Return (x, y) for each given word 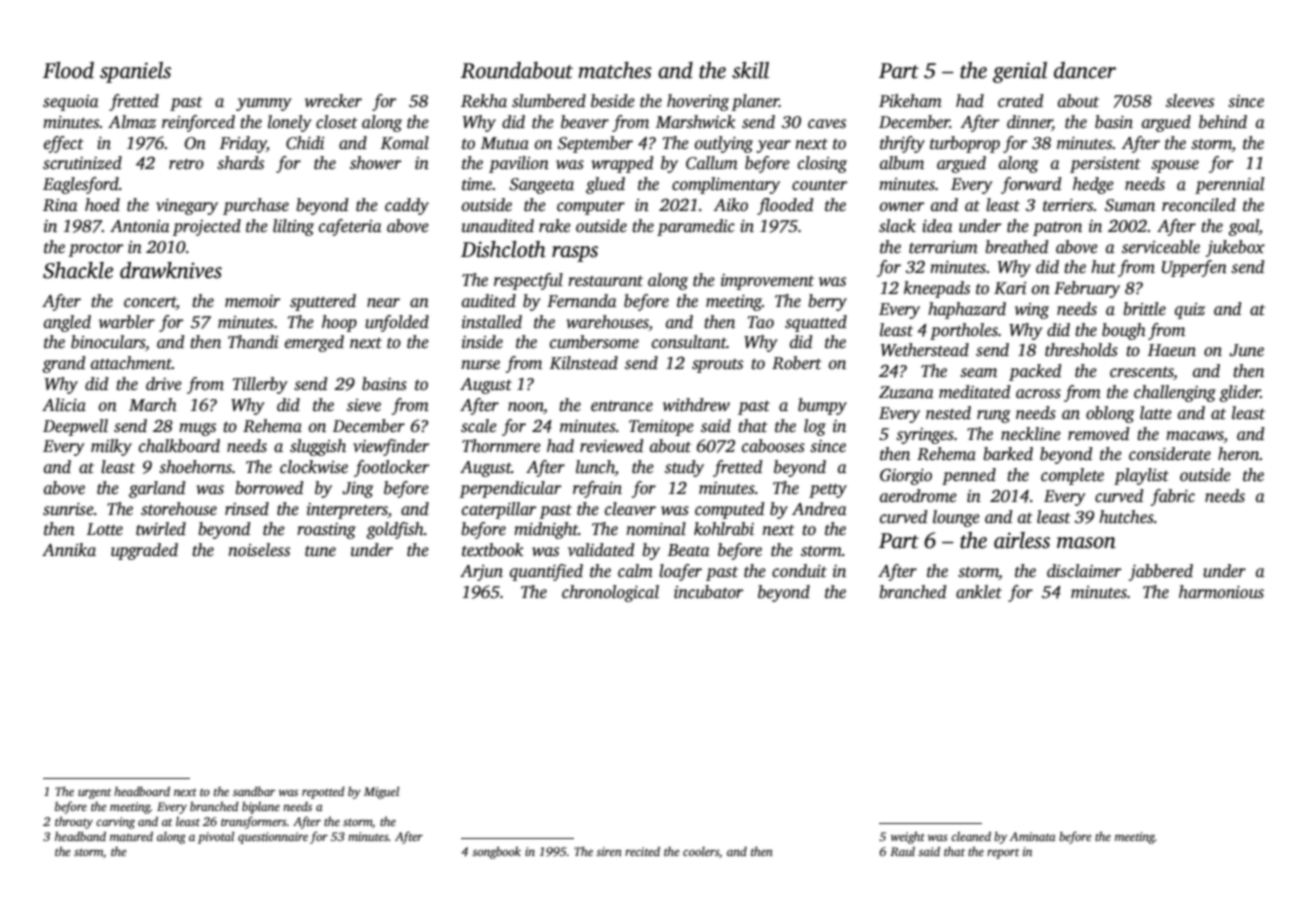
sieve (364, 405)
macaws (1195, 436)
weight (908, 837)
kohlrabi (724, 529)
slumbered (549, 101)
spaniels (135, 72)
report (1003, 853)
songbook (496, 852)
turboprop (965, 144)
